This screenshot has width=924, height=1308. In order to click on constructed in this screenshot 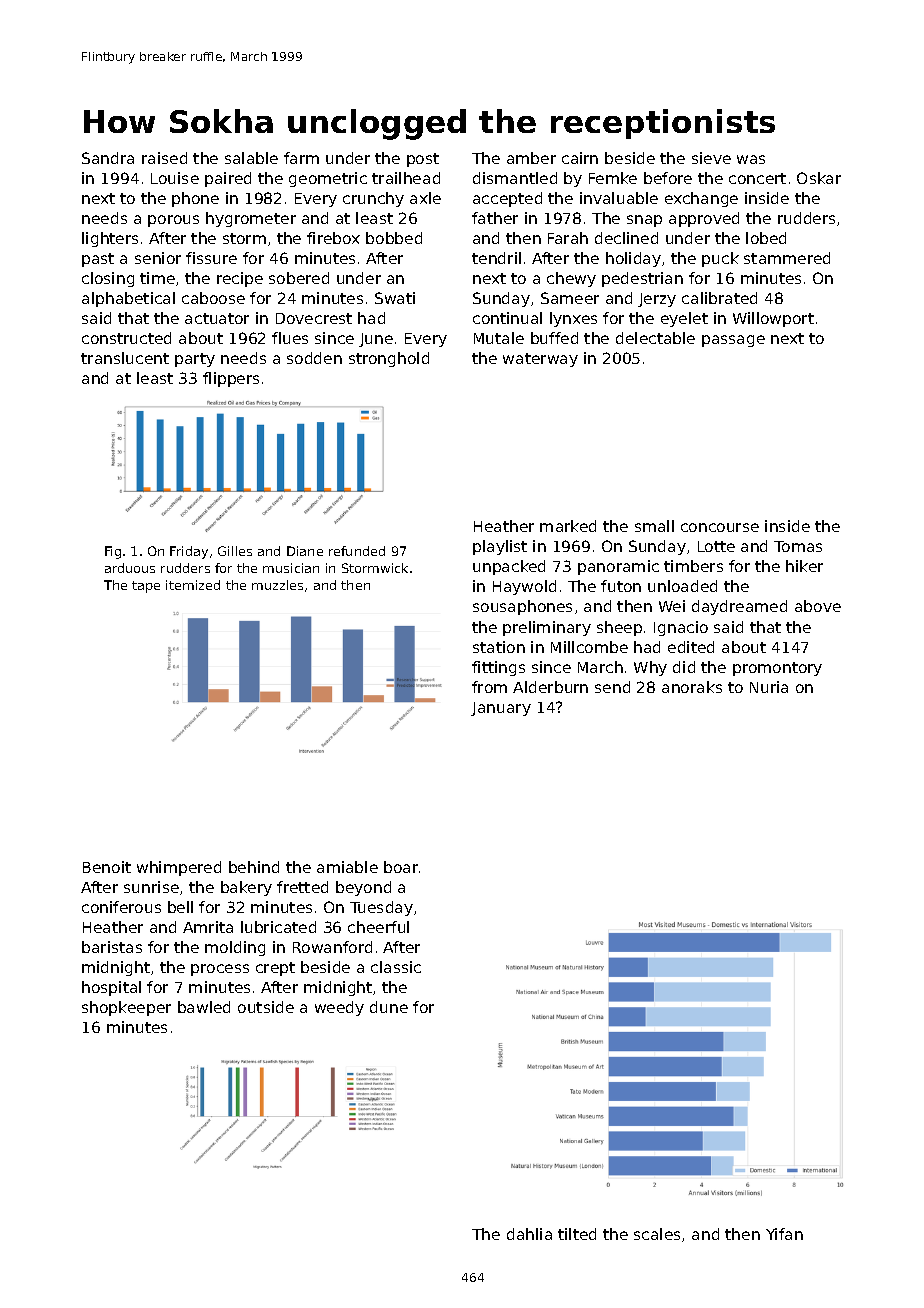, I will do `click(126, 338)`.
